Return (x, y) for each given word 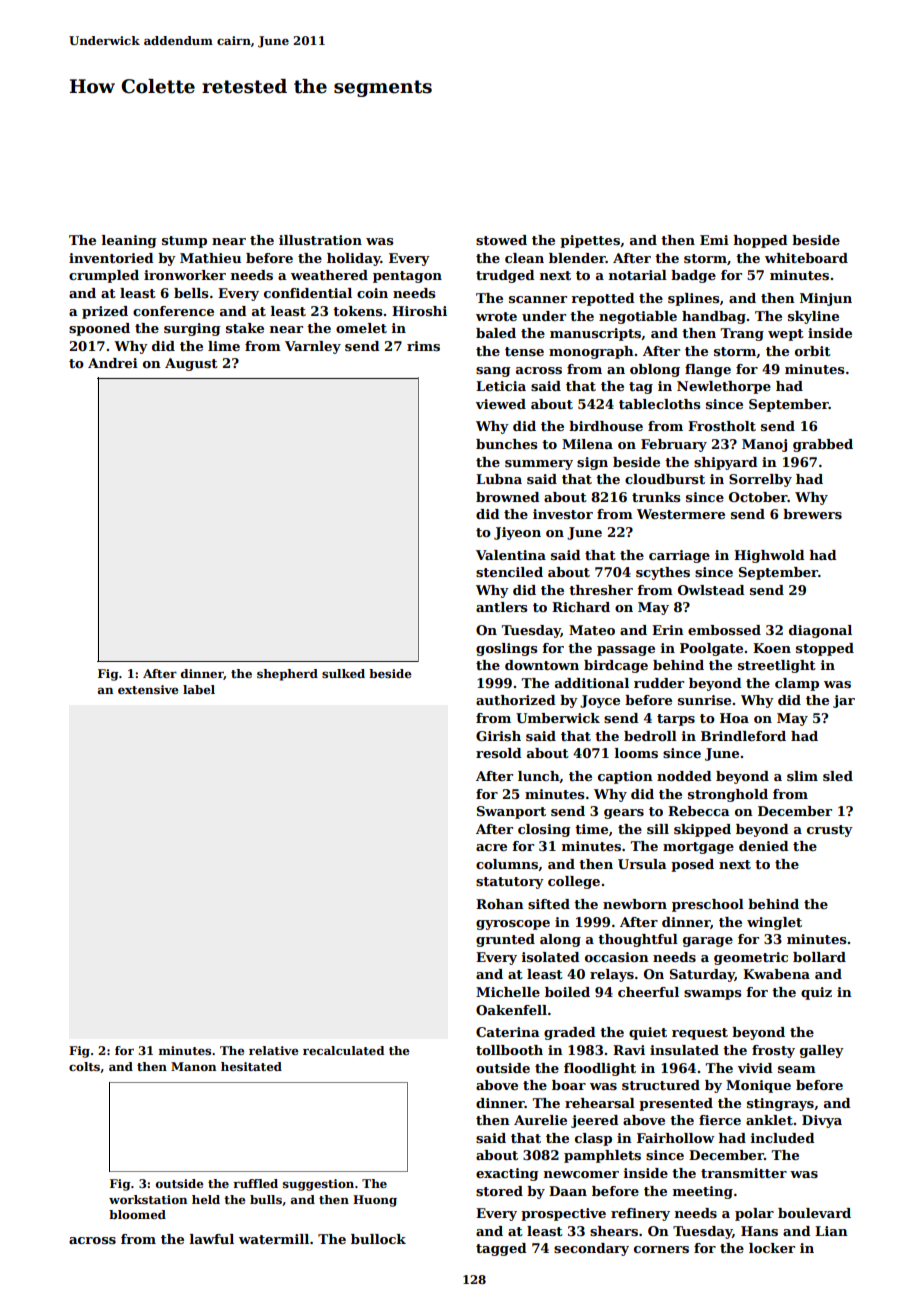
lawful (212, 1239)
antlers (501, 607)
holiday (354, 259)
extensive (148, 689)
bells (191, 293)
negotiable (638, 317)
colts (84, 1066)
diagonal (820, 631)
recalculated (343, 1050)
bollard (819, 957)
